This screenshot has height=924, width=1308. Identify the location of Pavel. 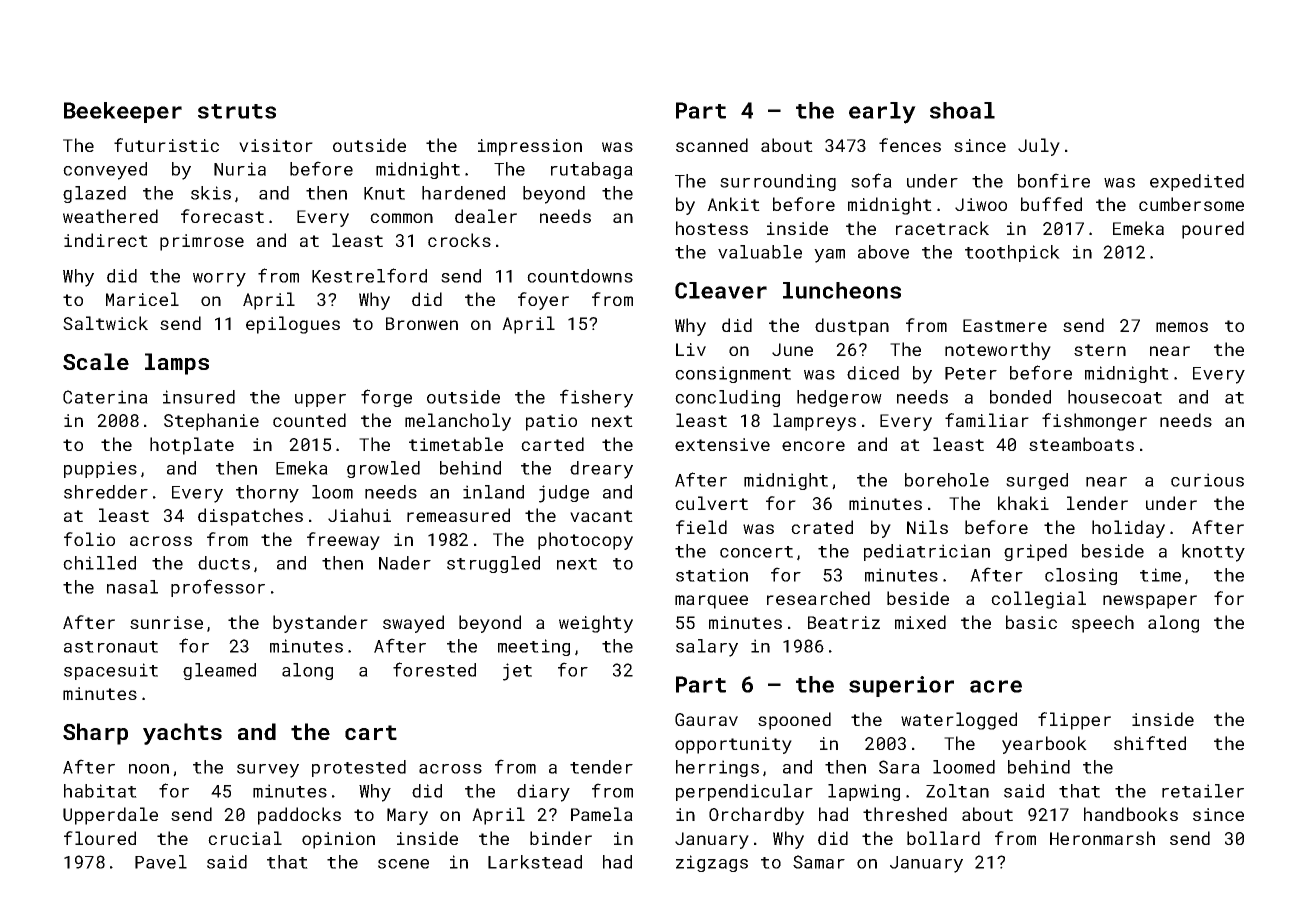
(161, 862).
